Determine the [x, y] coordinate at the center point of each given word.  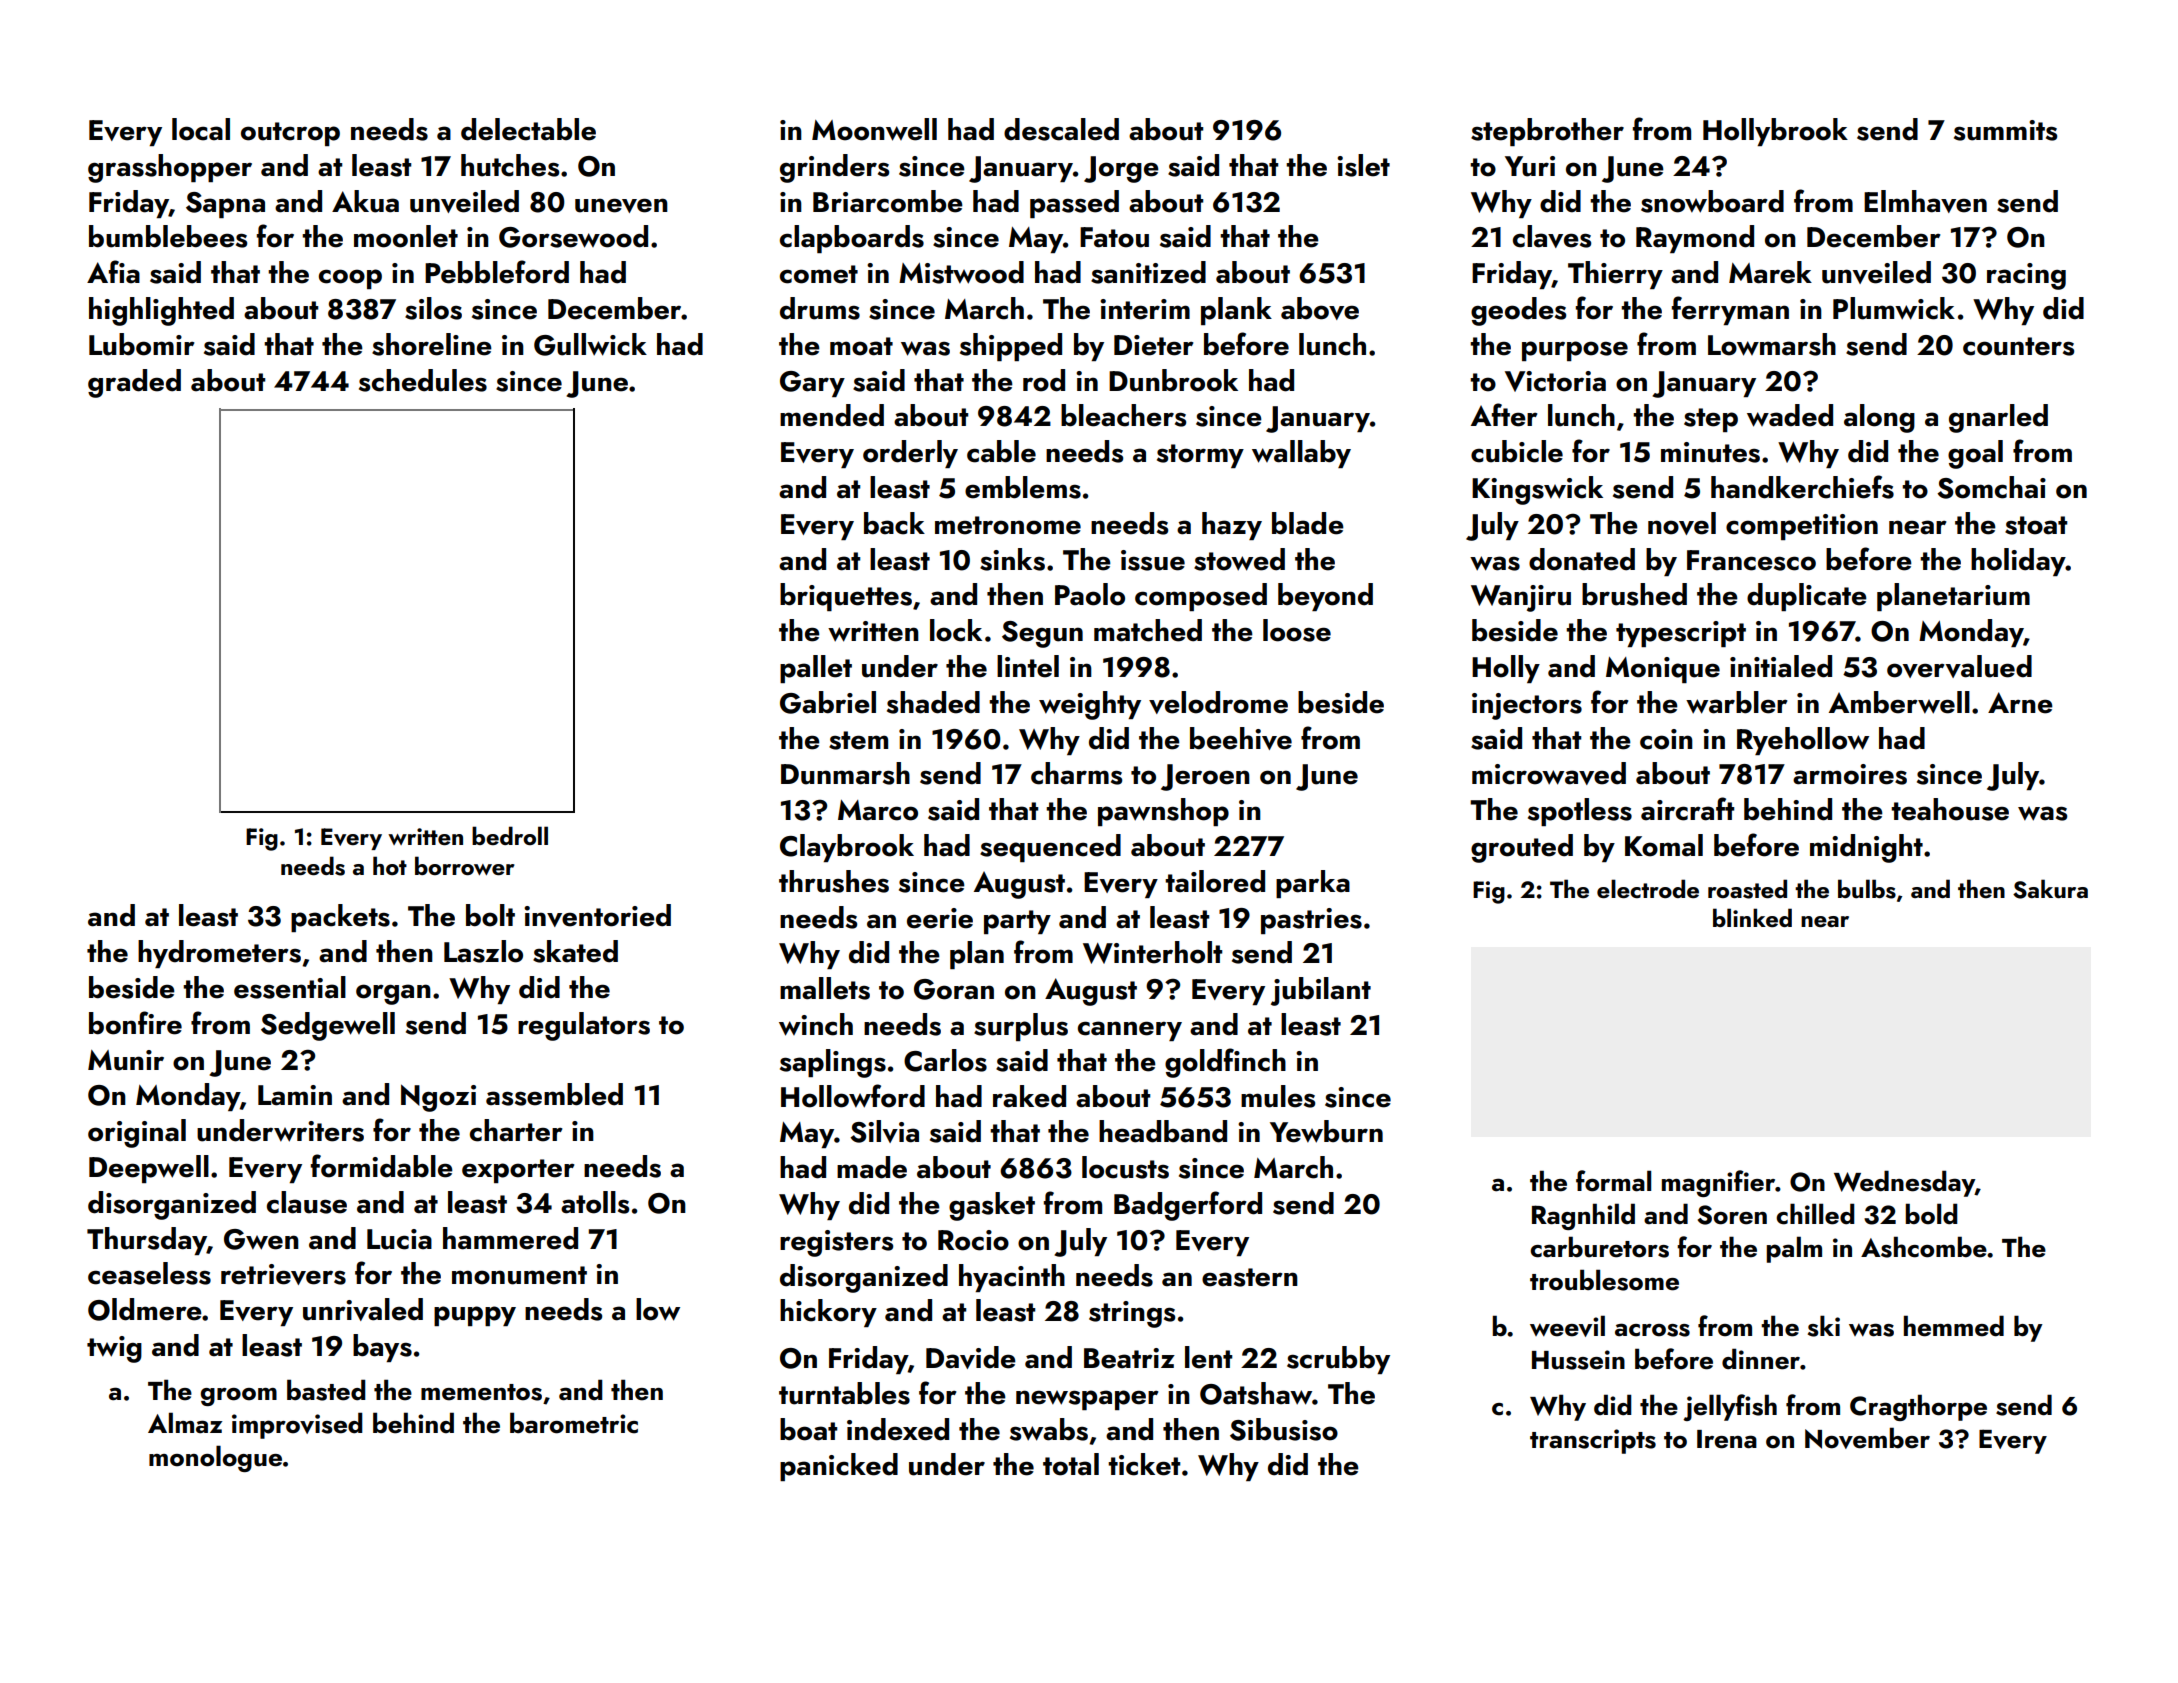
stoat [2036, 525]
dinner [1761, 1359]
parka [1313, 884]
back [894, 523]
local [201, 129]
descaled [1061, 129]
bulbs [1867, 889]
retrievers [283, 1274]
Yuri [1530, 166]
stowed [1239, 559]
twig [114, 1349]
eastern [1250, 1277]
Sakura [2050, 889]
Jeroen [1205, 777]
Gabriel [828, 702]
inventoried [597, 915]
